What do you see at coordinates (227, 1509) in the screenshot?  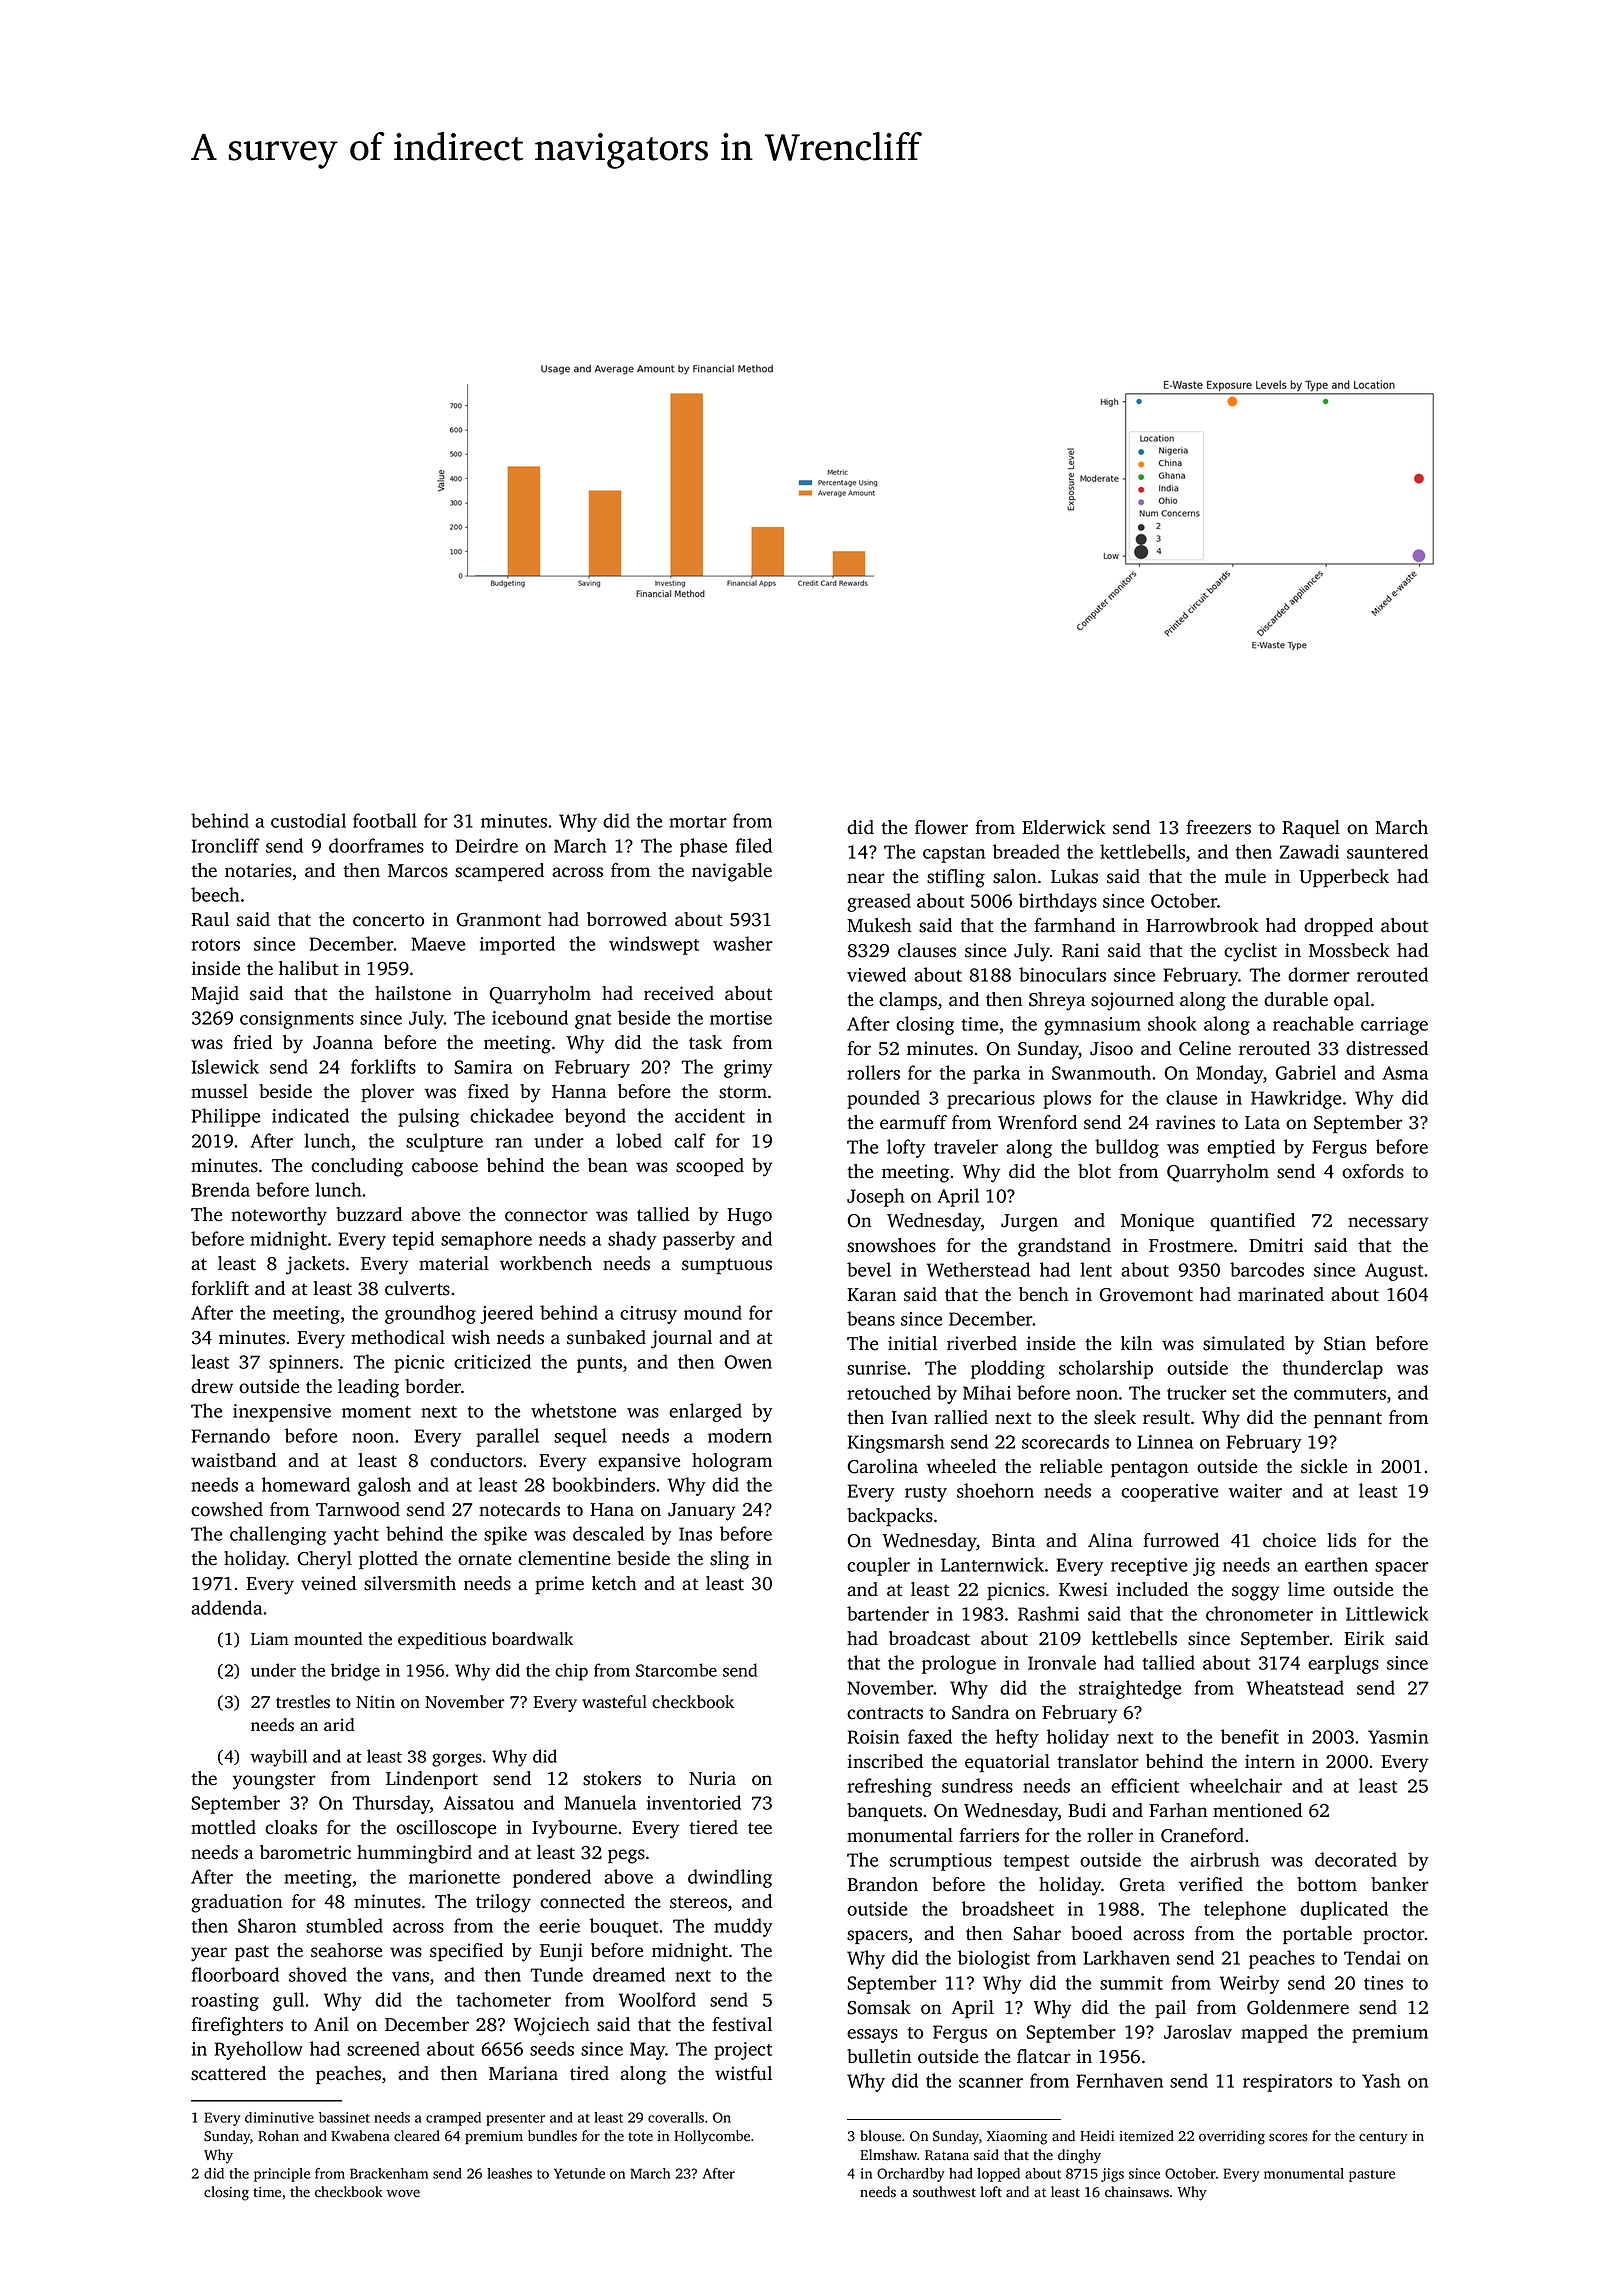 I see `cowshed` at bounding box center [227, 1509].
